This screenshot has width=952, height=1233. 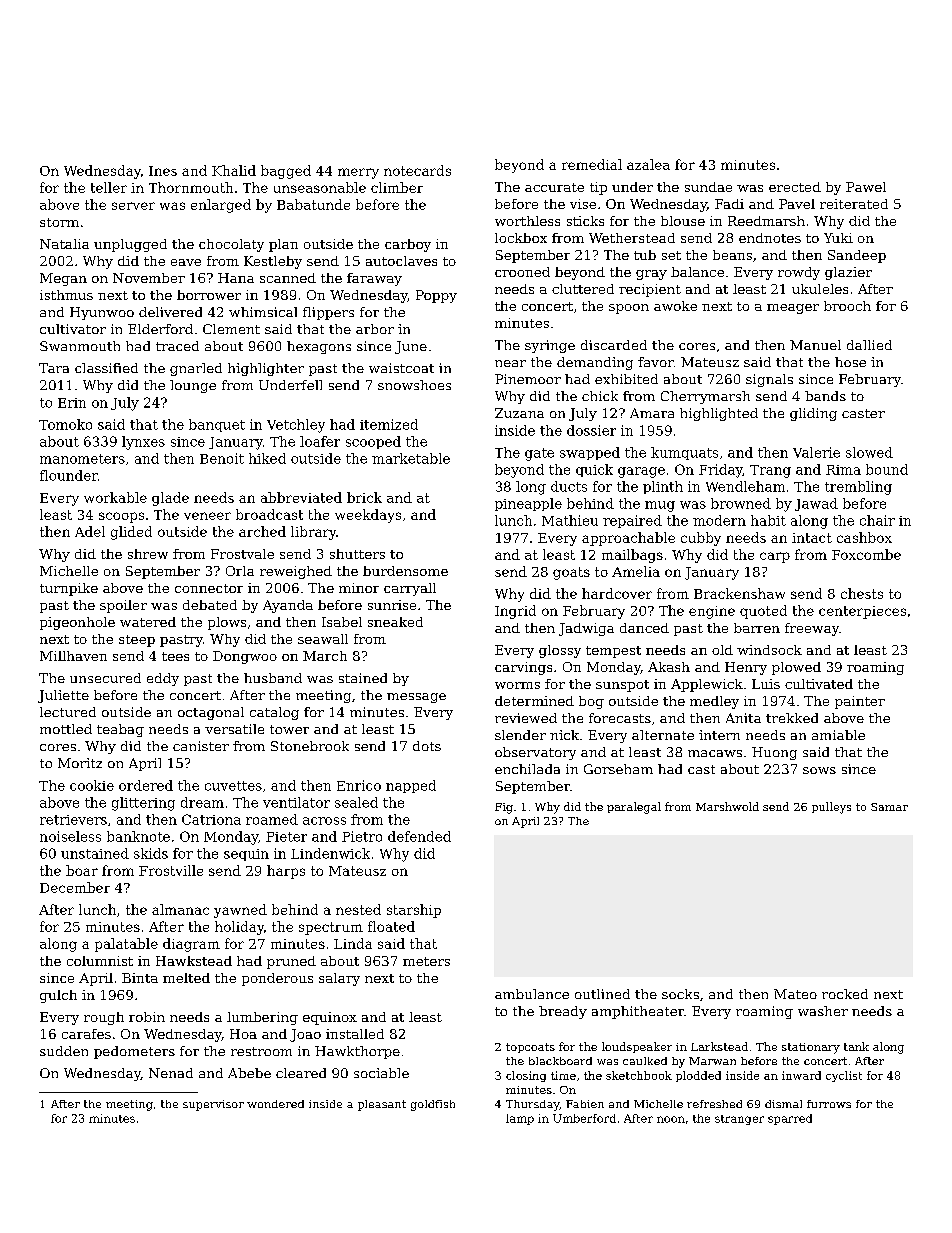 What do you see at coordinates (163, 171) in the screenshot?
I see `Ines` at bounding box center [163, 171].
